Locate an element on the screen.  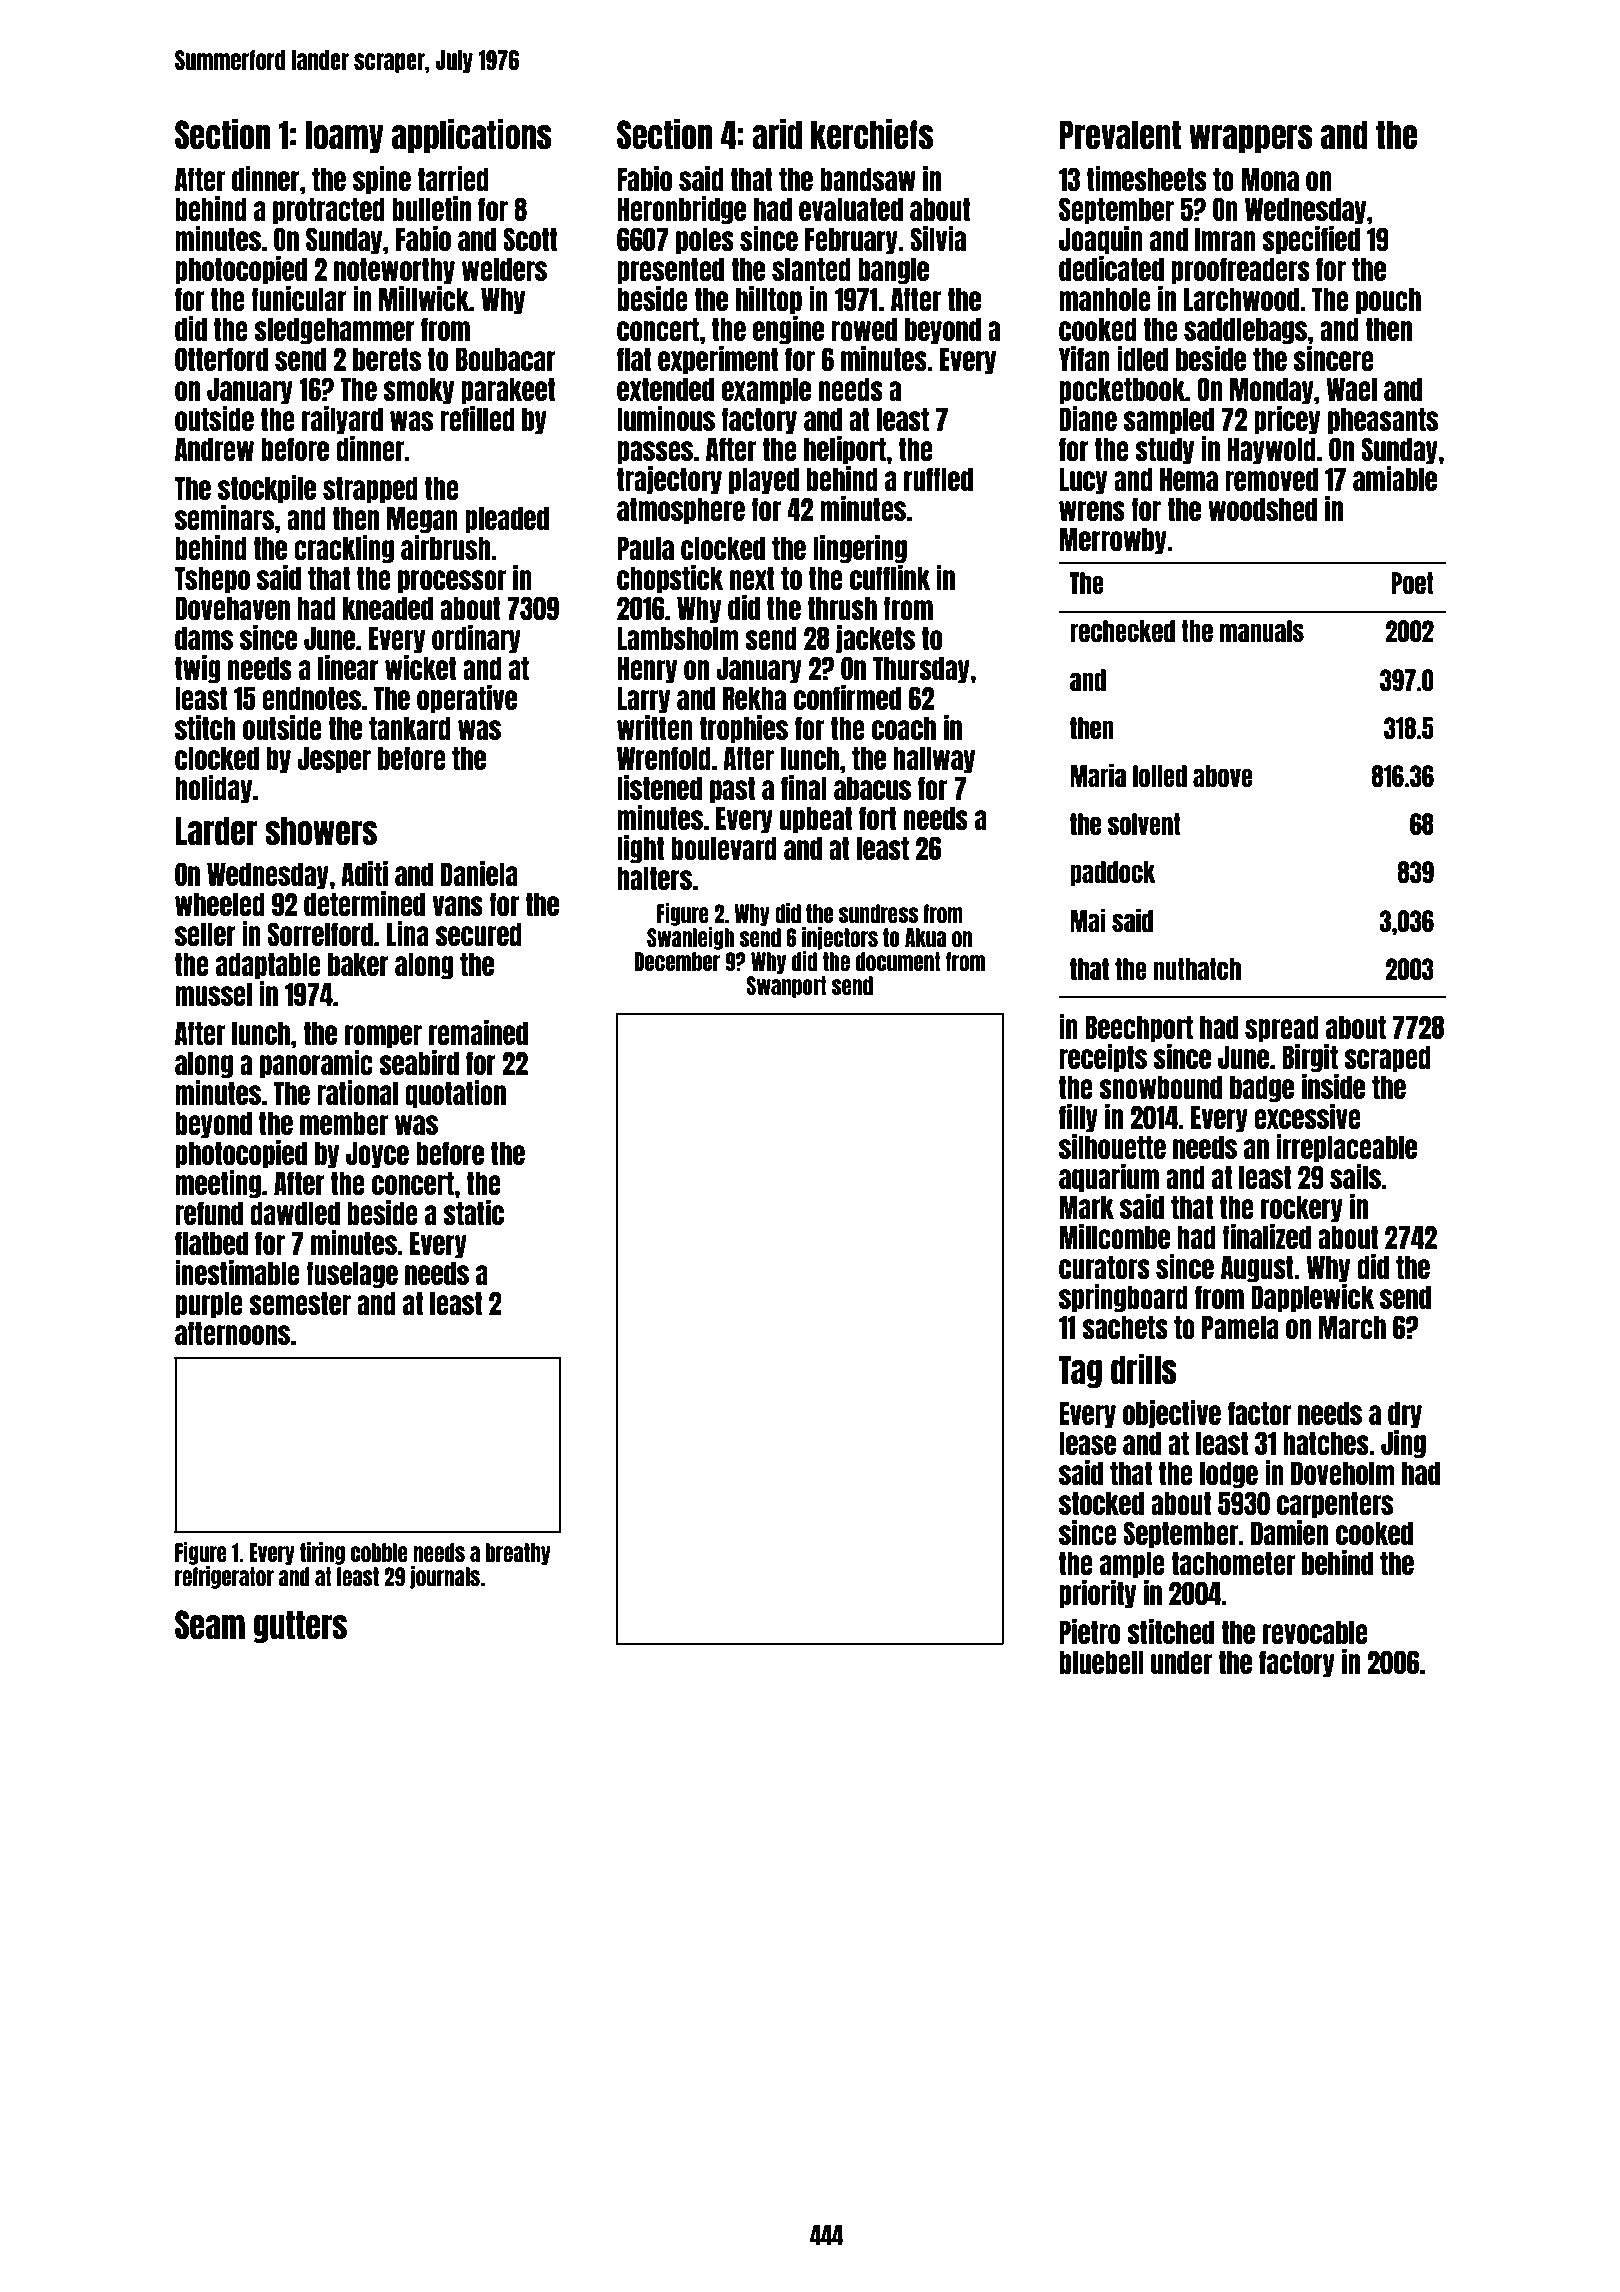
bluebell is located at coordinates (1101, 1662).
